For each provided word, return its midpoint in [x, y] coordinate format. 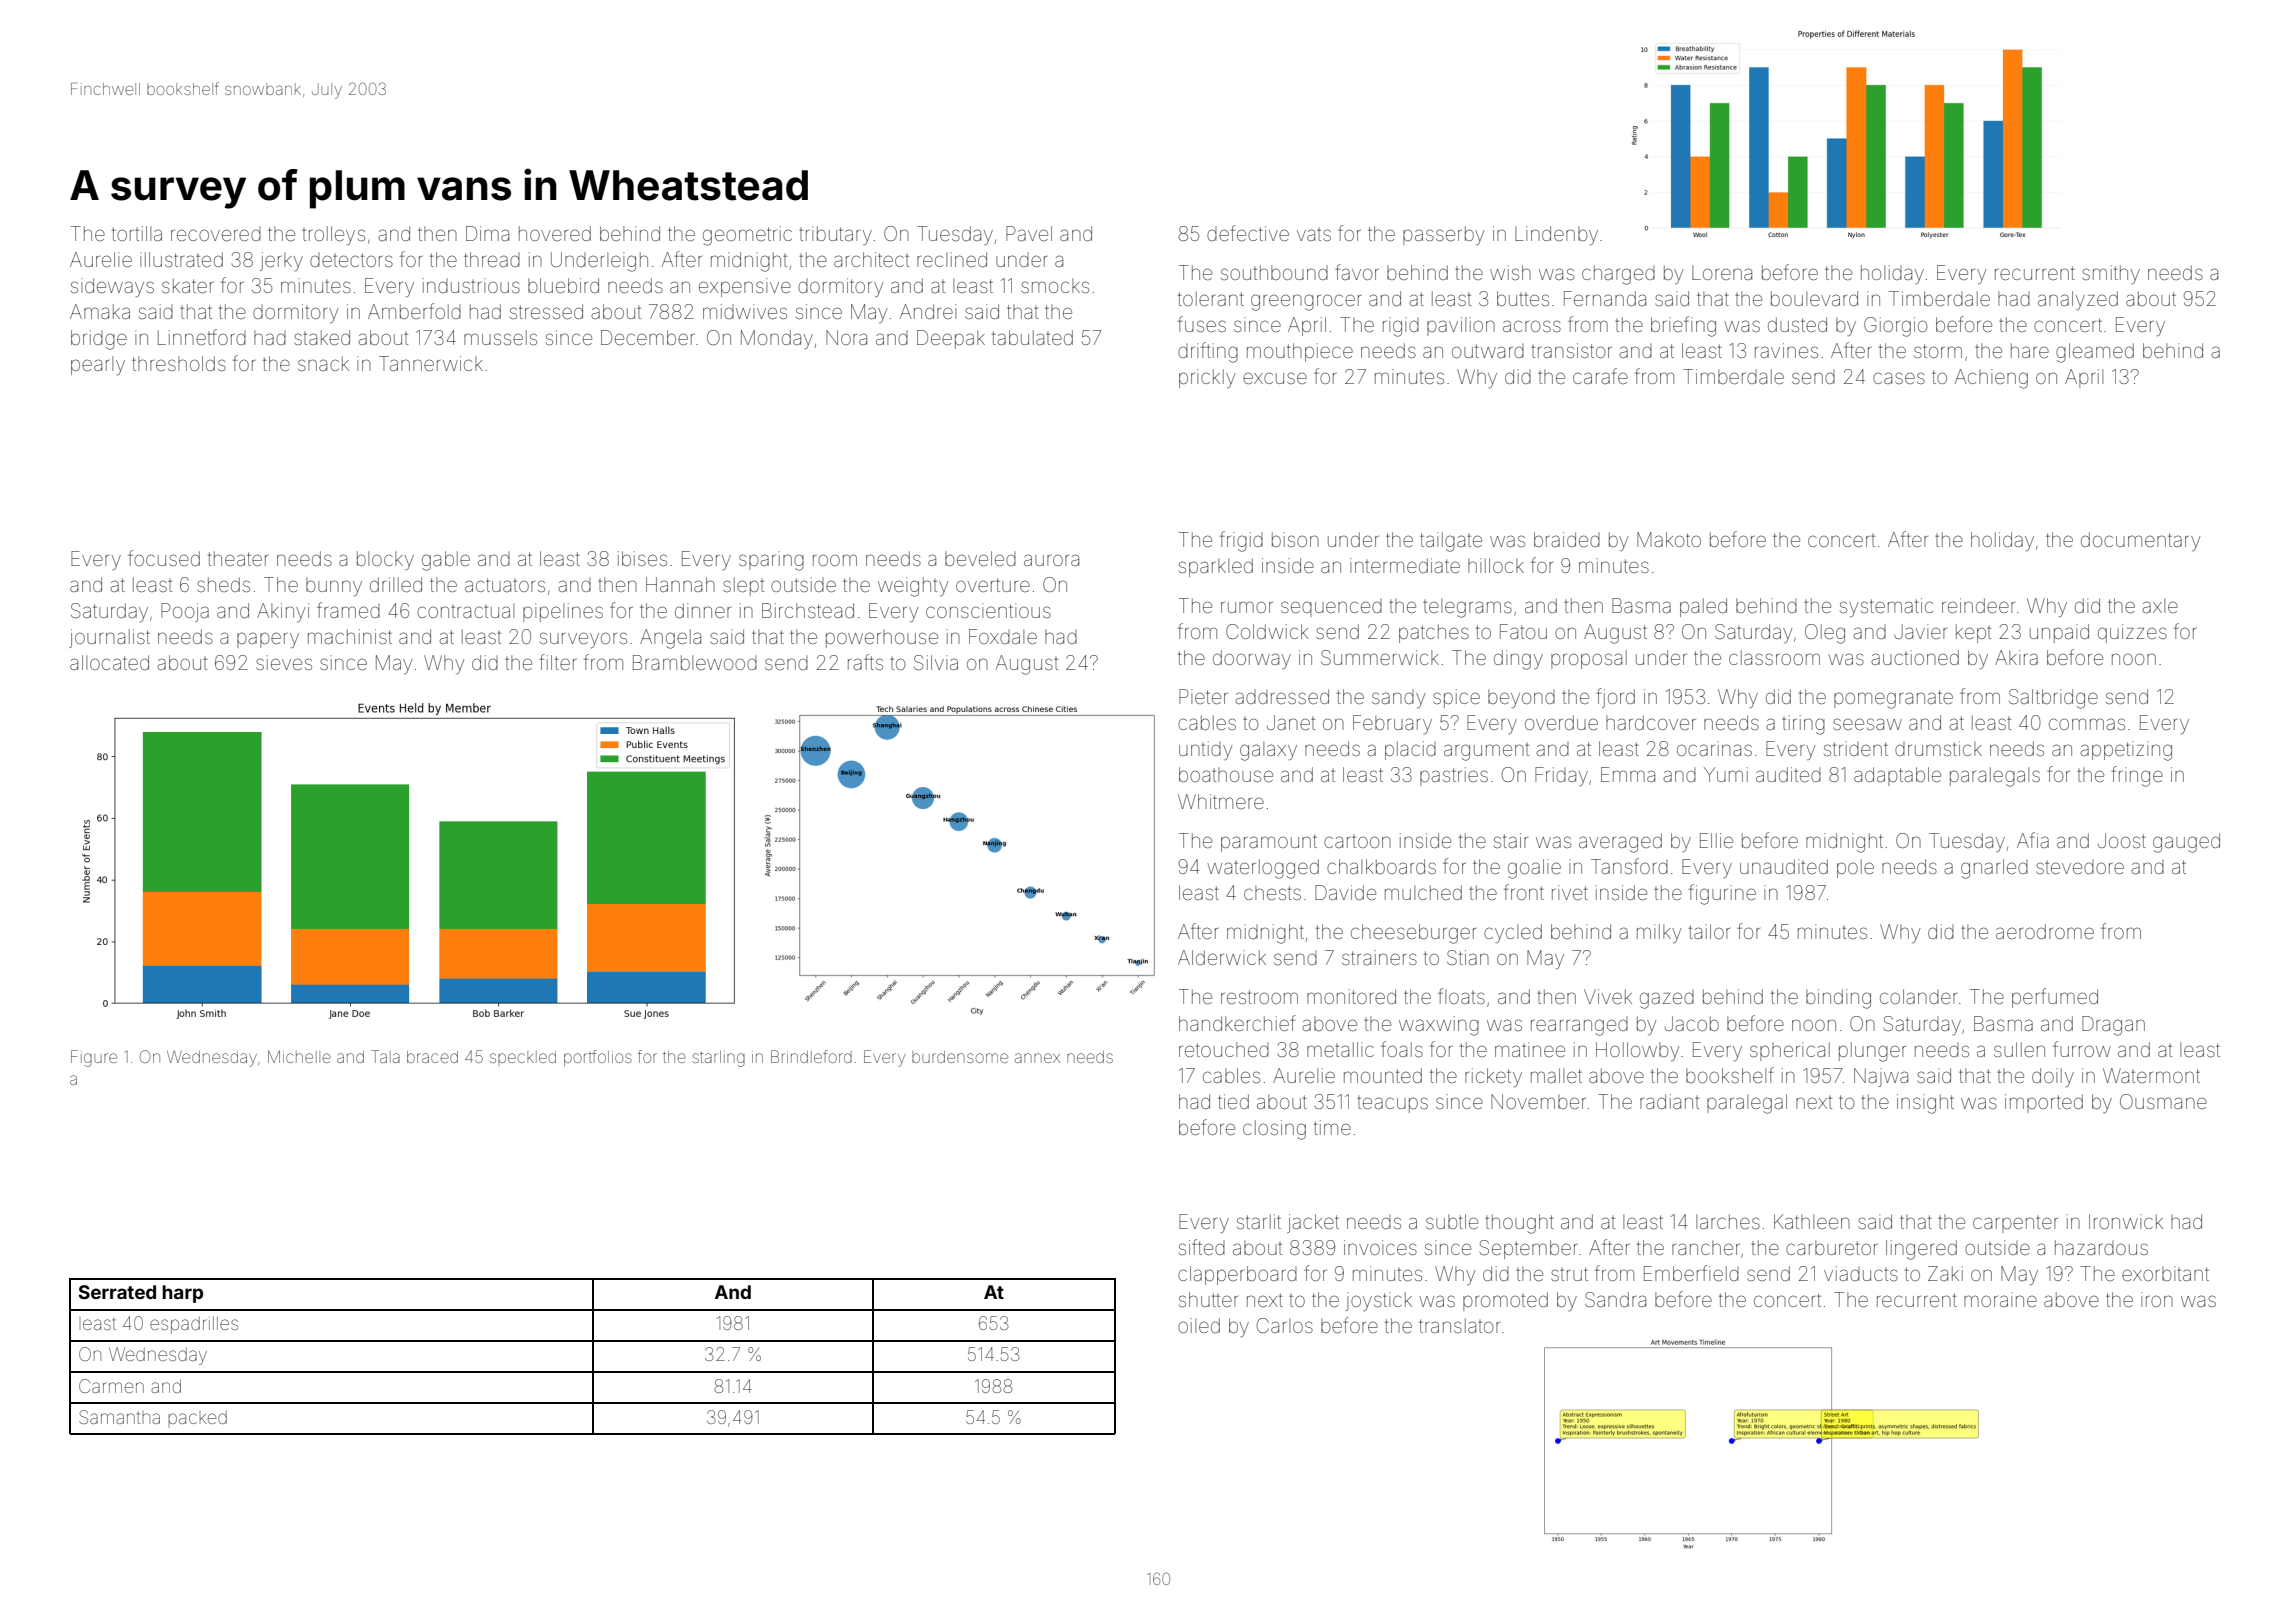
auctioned [1915, 657]
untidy [1206, 750]
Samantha [119, 1417]
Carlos [1285, 1325]
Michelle [299, 1056]
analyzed [2078, 300]
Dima [487, 233]
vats [1314, 234]
